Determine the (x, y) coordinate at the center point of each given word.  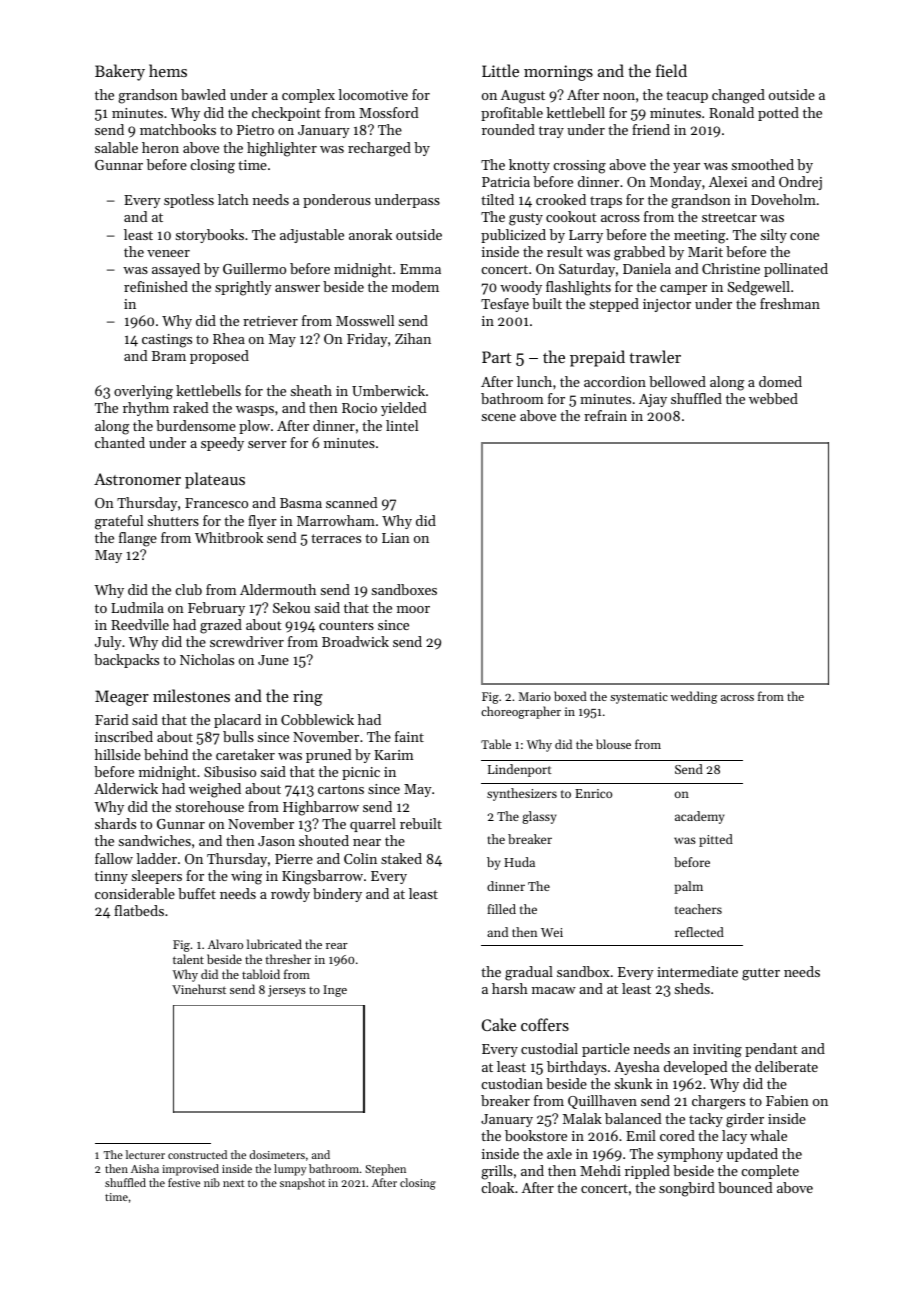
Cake (499, 1024)
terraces (336, 538)
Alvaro (225, 944)
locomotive (373, 94)
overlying (143, 392)
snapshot (302, 1184)
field (671, 70)
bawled (203, 94)
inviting (717, 1051)
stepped (614, 305)
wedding (693, 697)
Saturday (587, 270)
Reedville (140, 624)
